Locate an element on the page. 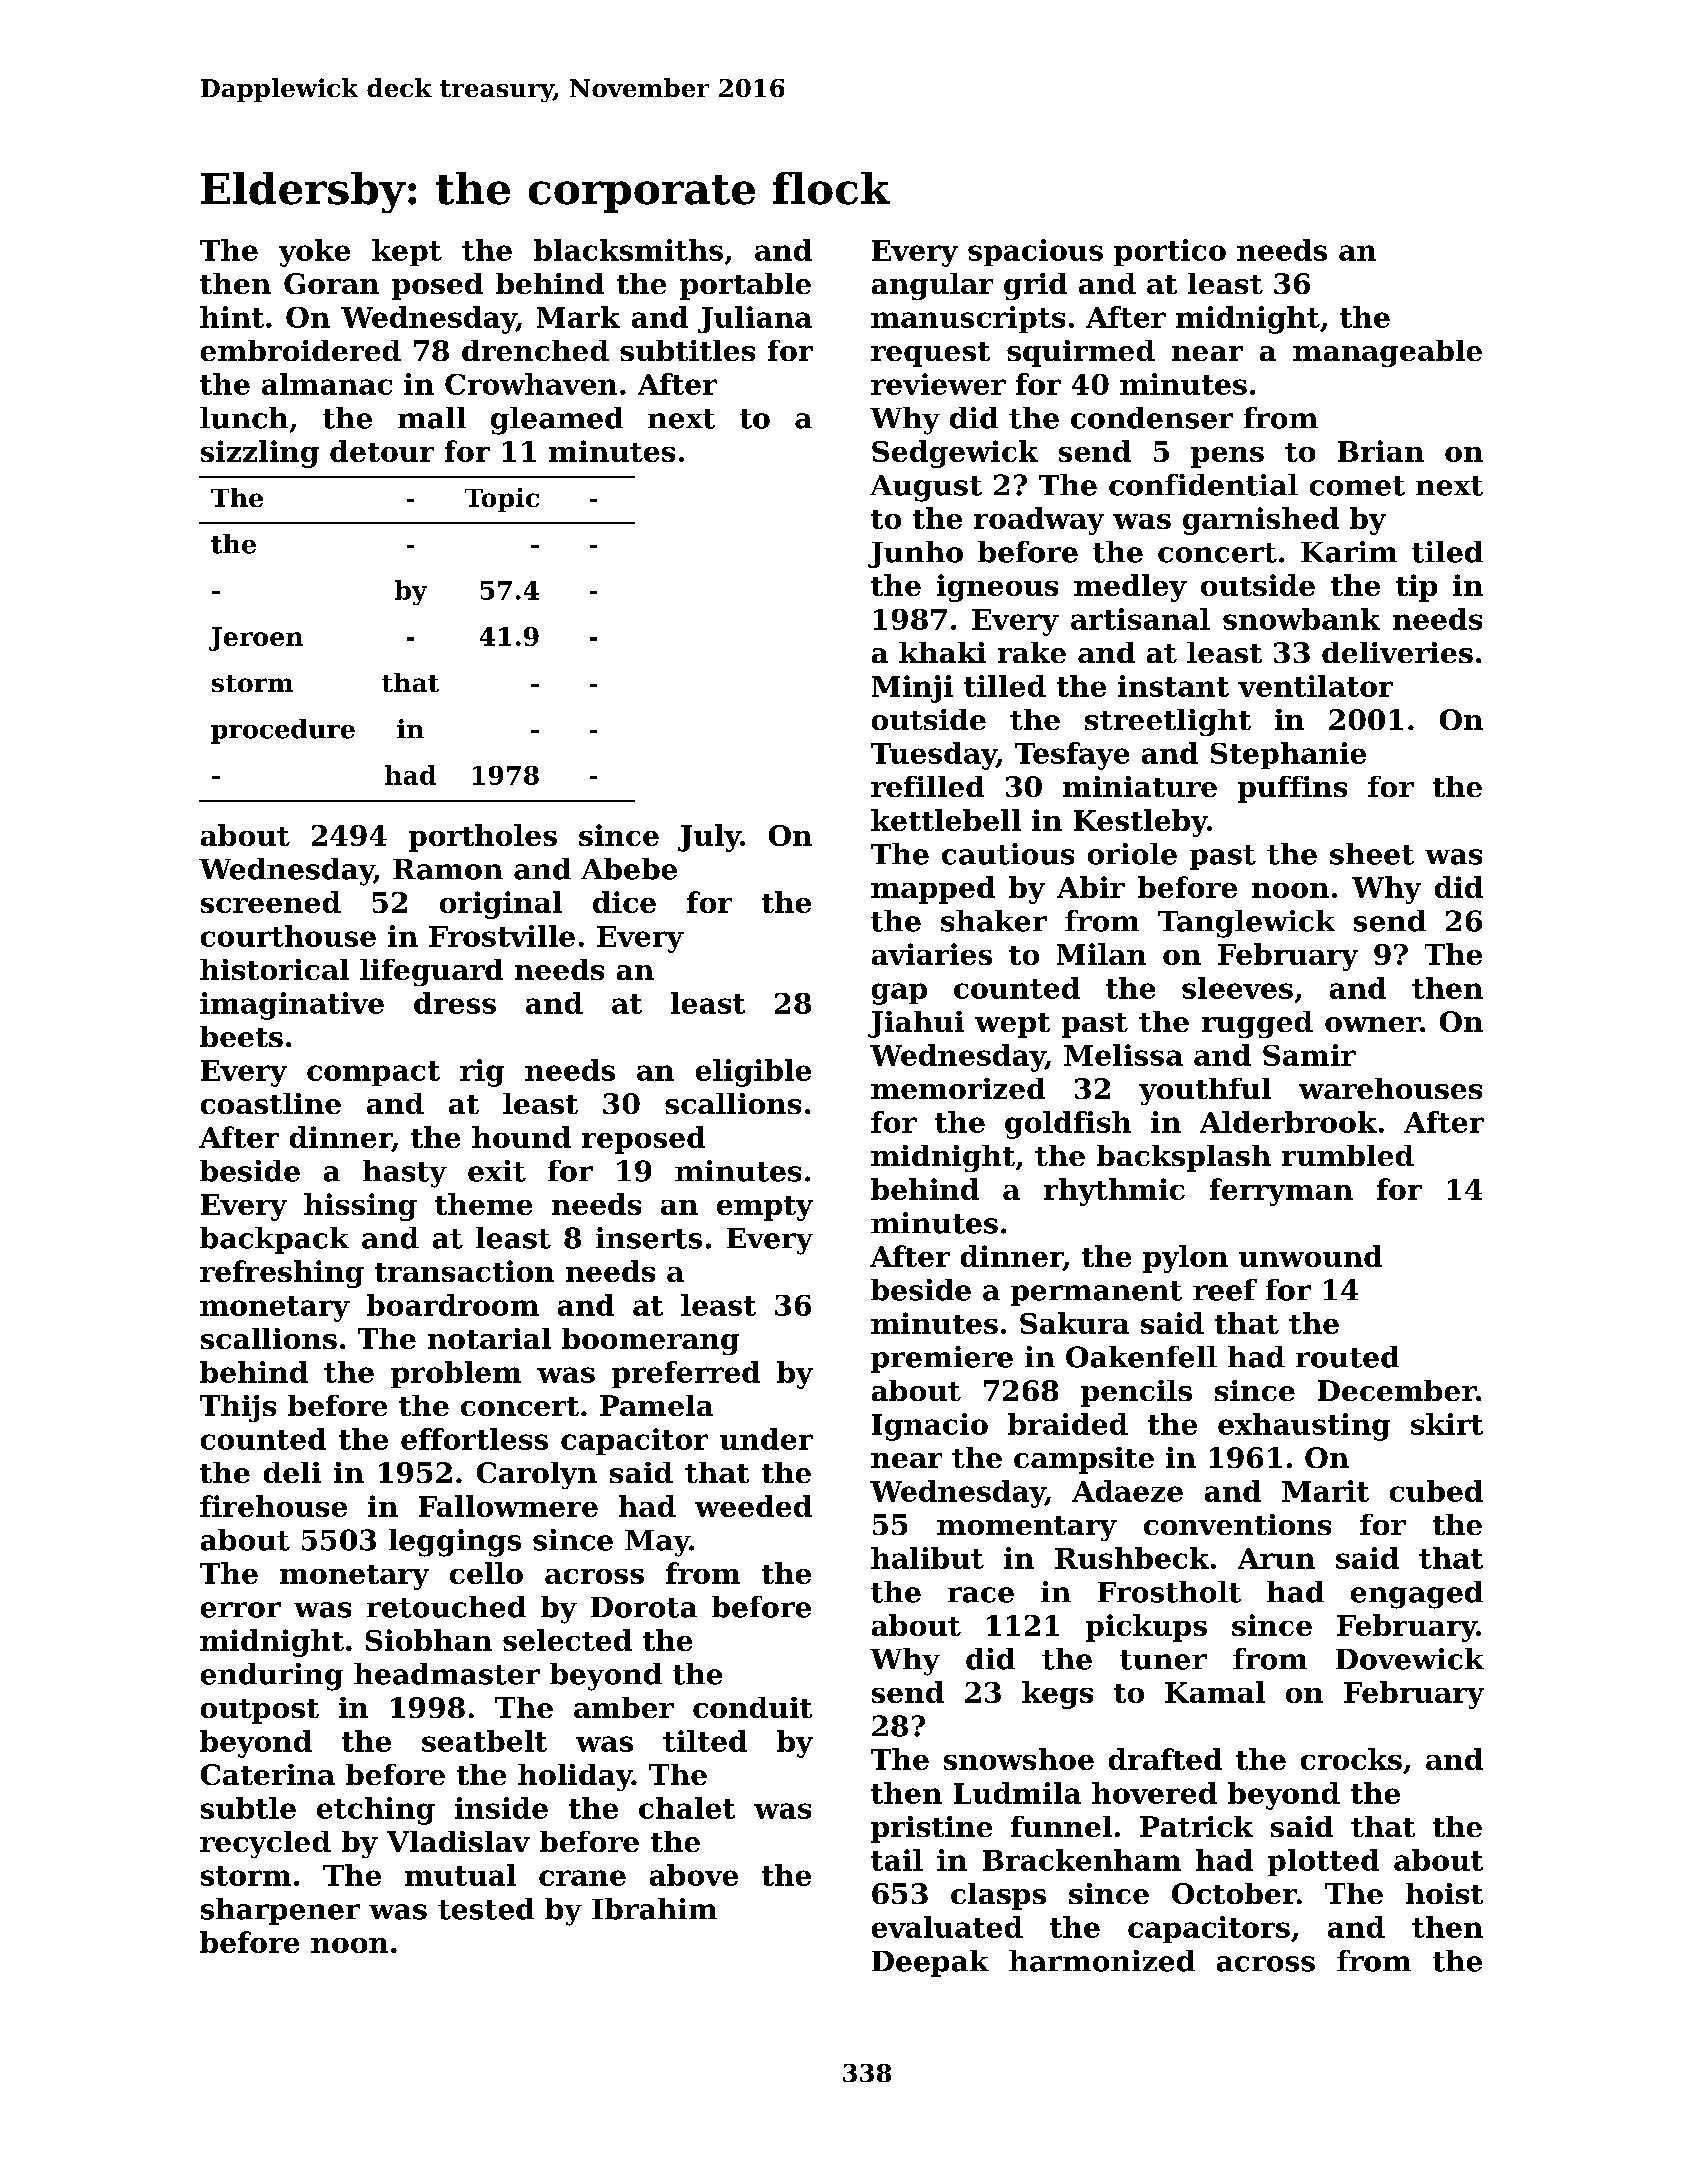 The height and width of the page is (2178, 1683). blacksmiths is located at coordinates (628, 250).
